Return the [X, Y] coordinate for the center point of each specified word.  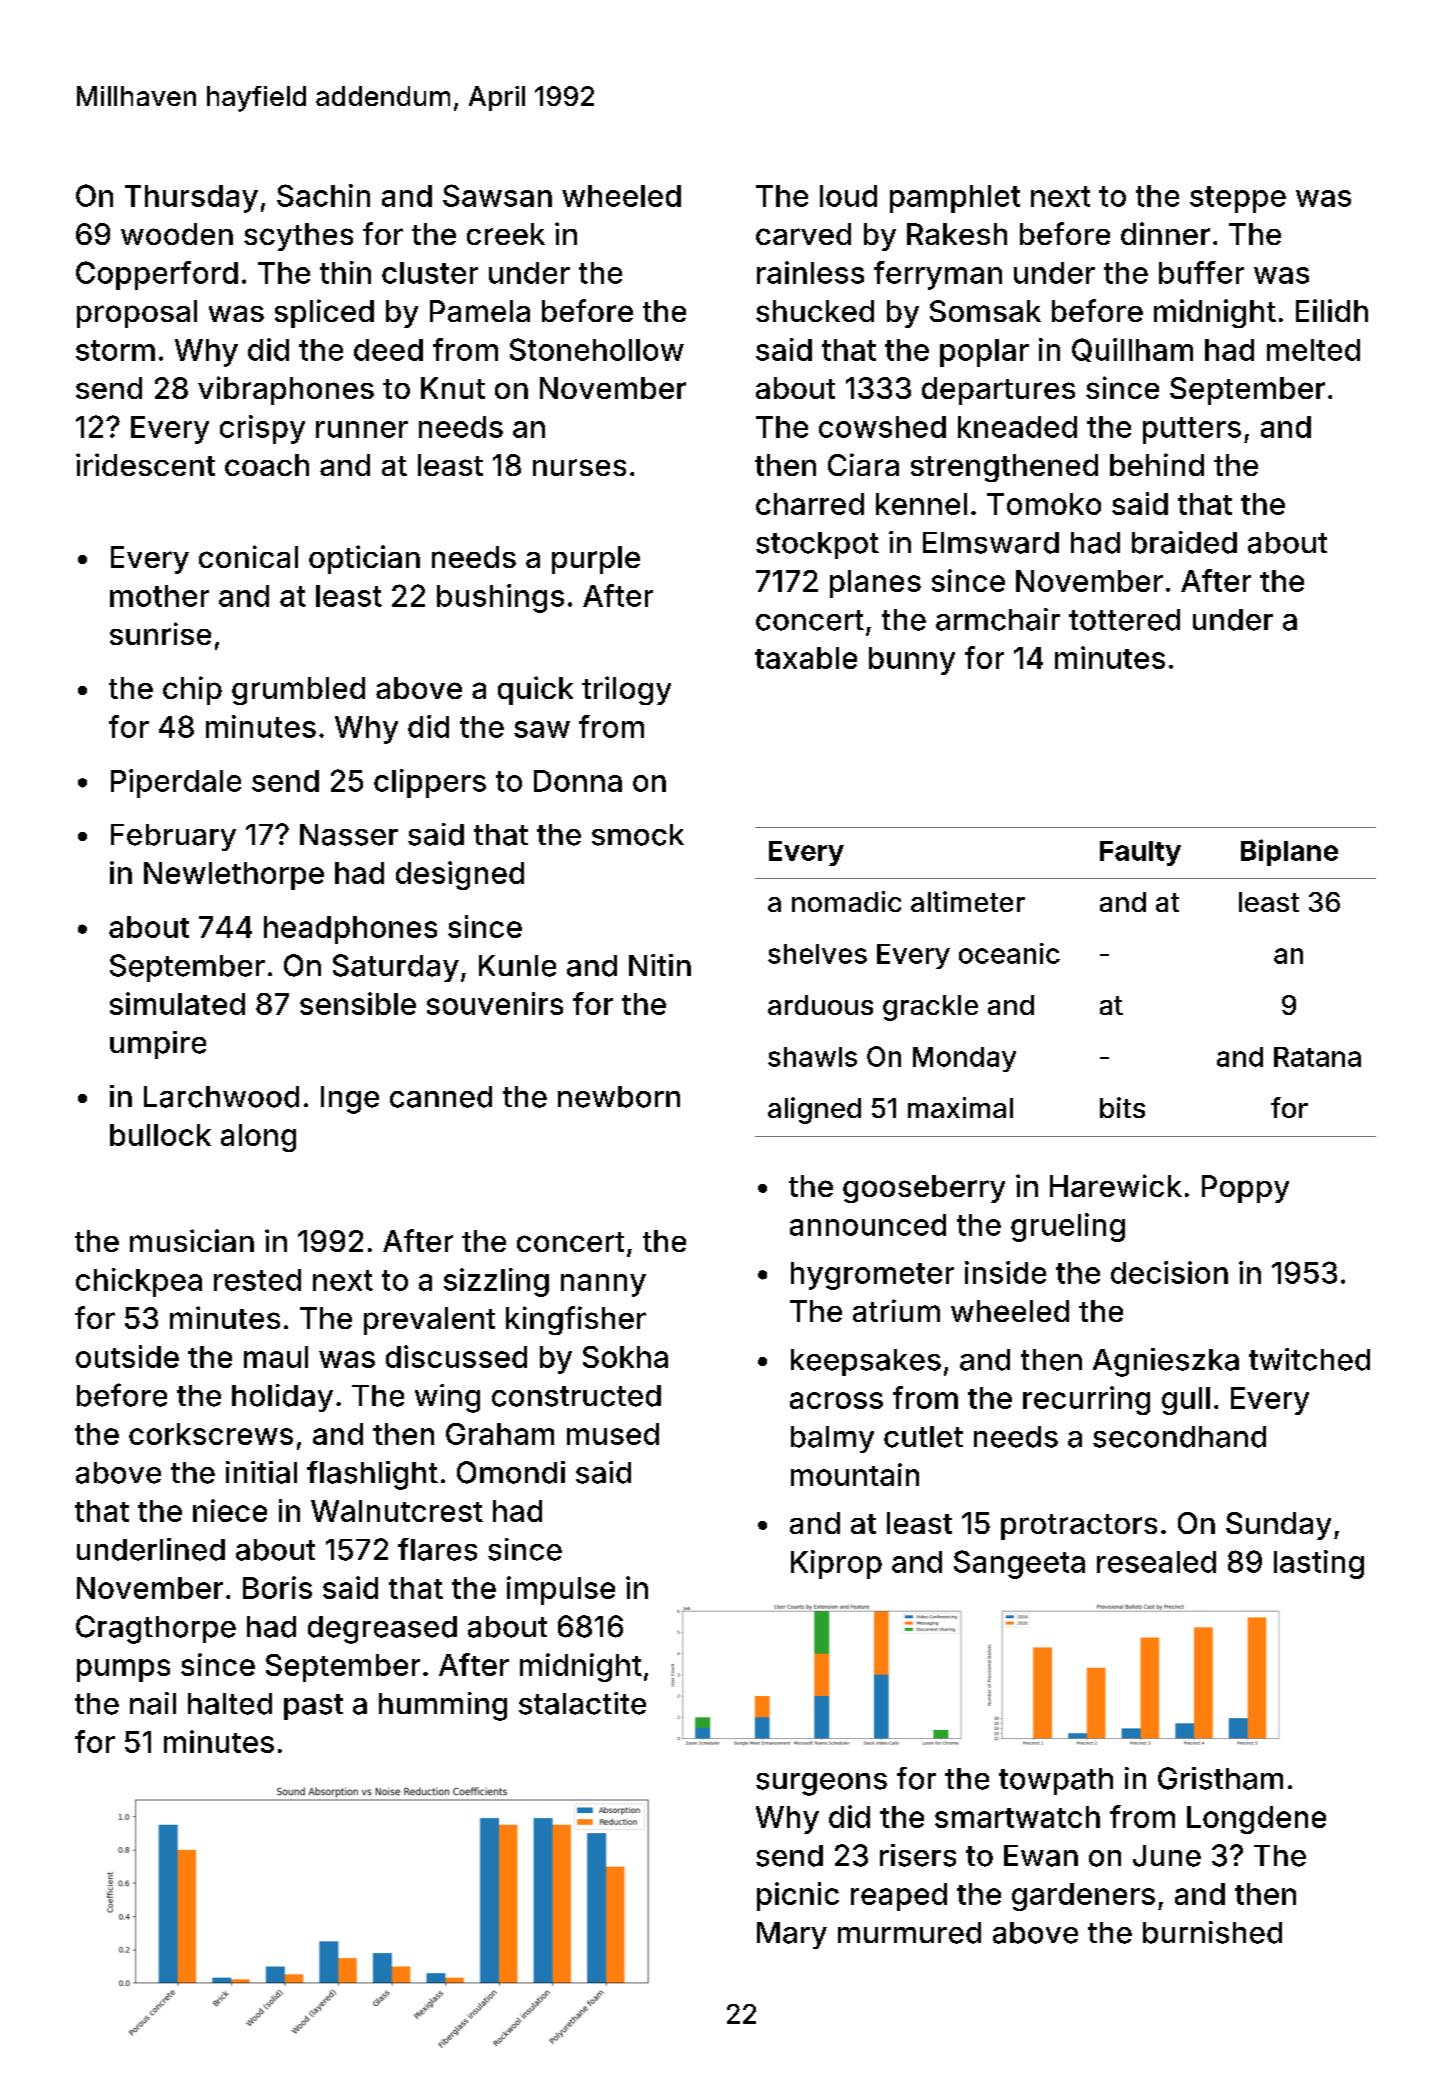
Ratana [1317, 1057]
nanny [603, 1285]
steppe [1238, 199]
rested [257, 1280]
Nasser [349, 835]
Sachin [323, 195]
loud [848, 196]
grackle [930, 1008]
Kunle [517, 966]
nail [153, 1703]
